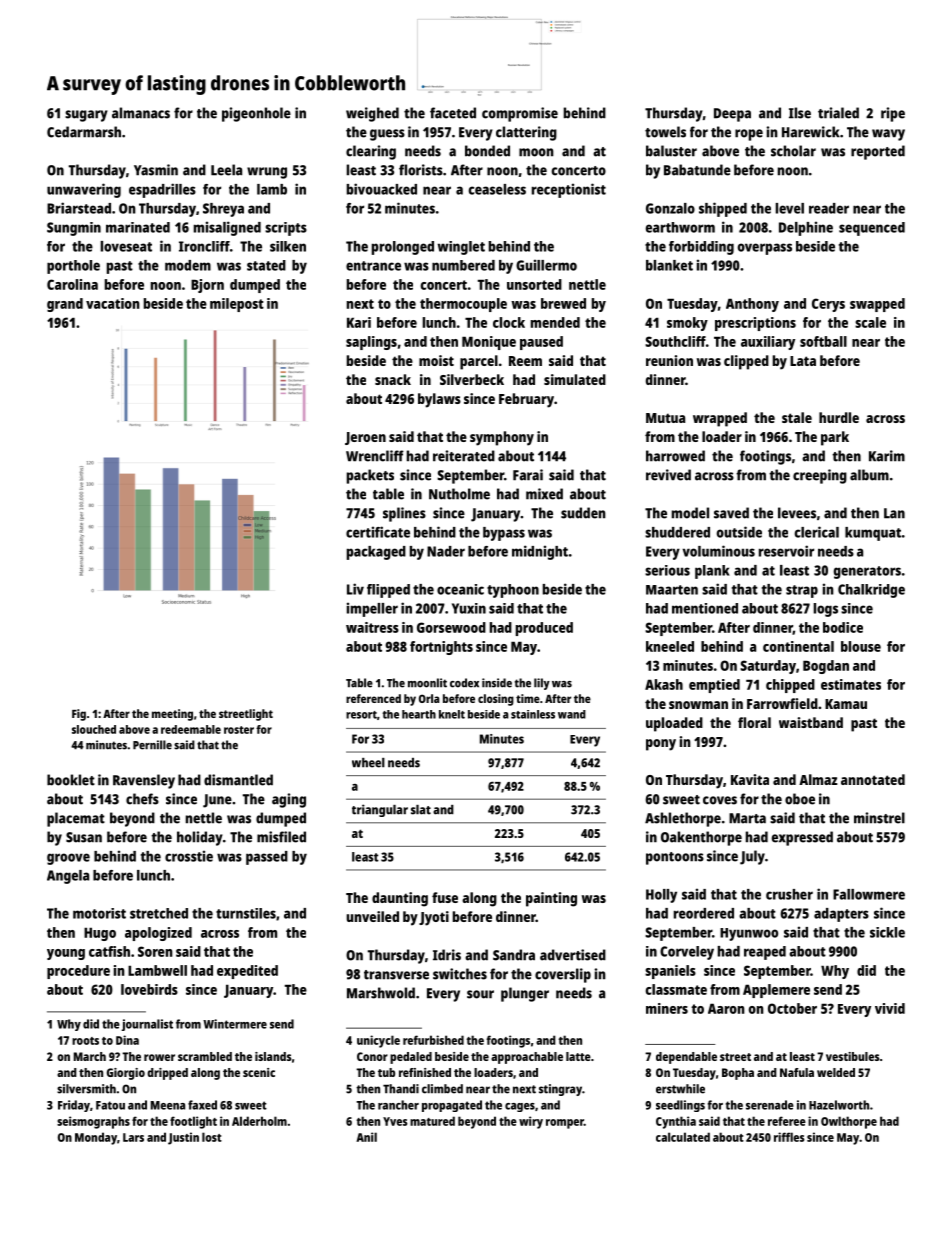 The image size is (952, 1233). What do you see at coordinates (386, 1072) in the screenshot?
I see `tub` at bounding box center [386, 1072].
